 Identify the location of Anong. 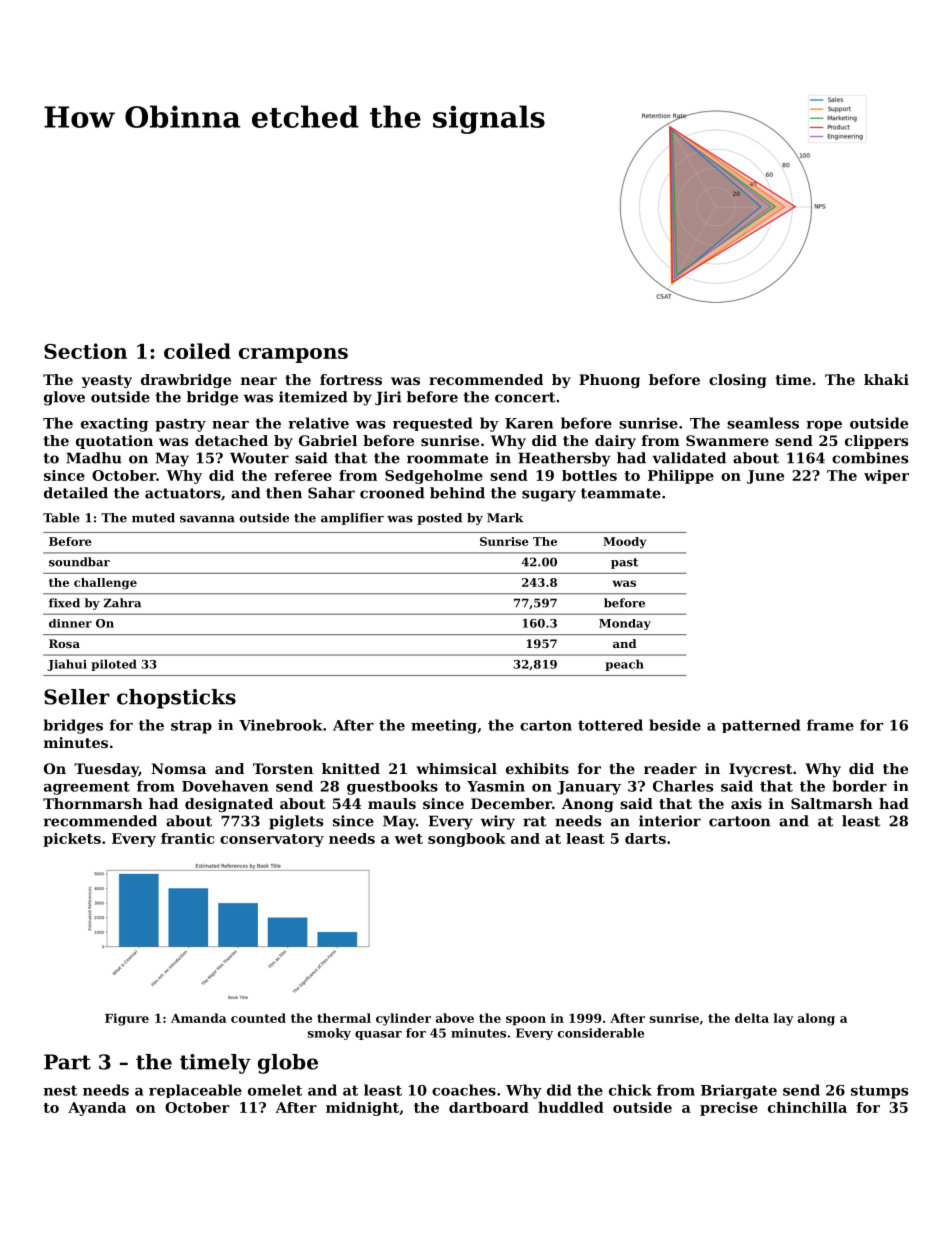
(587, 805).
